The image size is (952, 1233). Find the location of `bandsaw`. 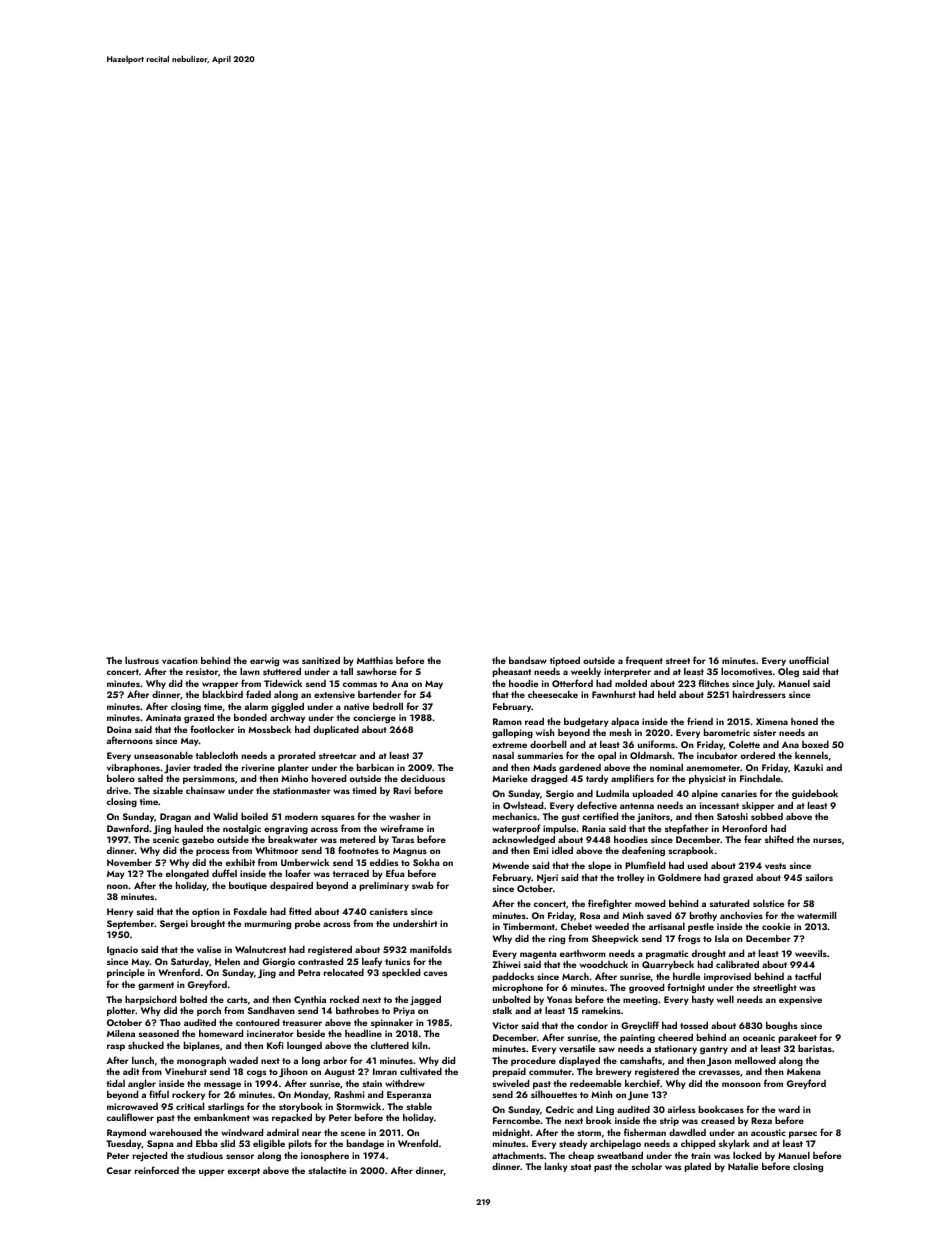

bandsaw is located at coordinates (528, 660).
